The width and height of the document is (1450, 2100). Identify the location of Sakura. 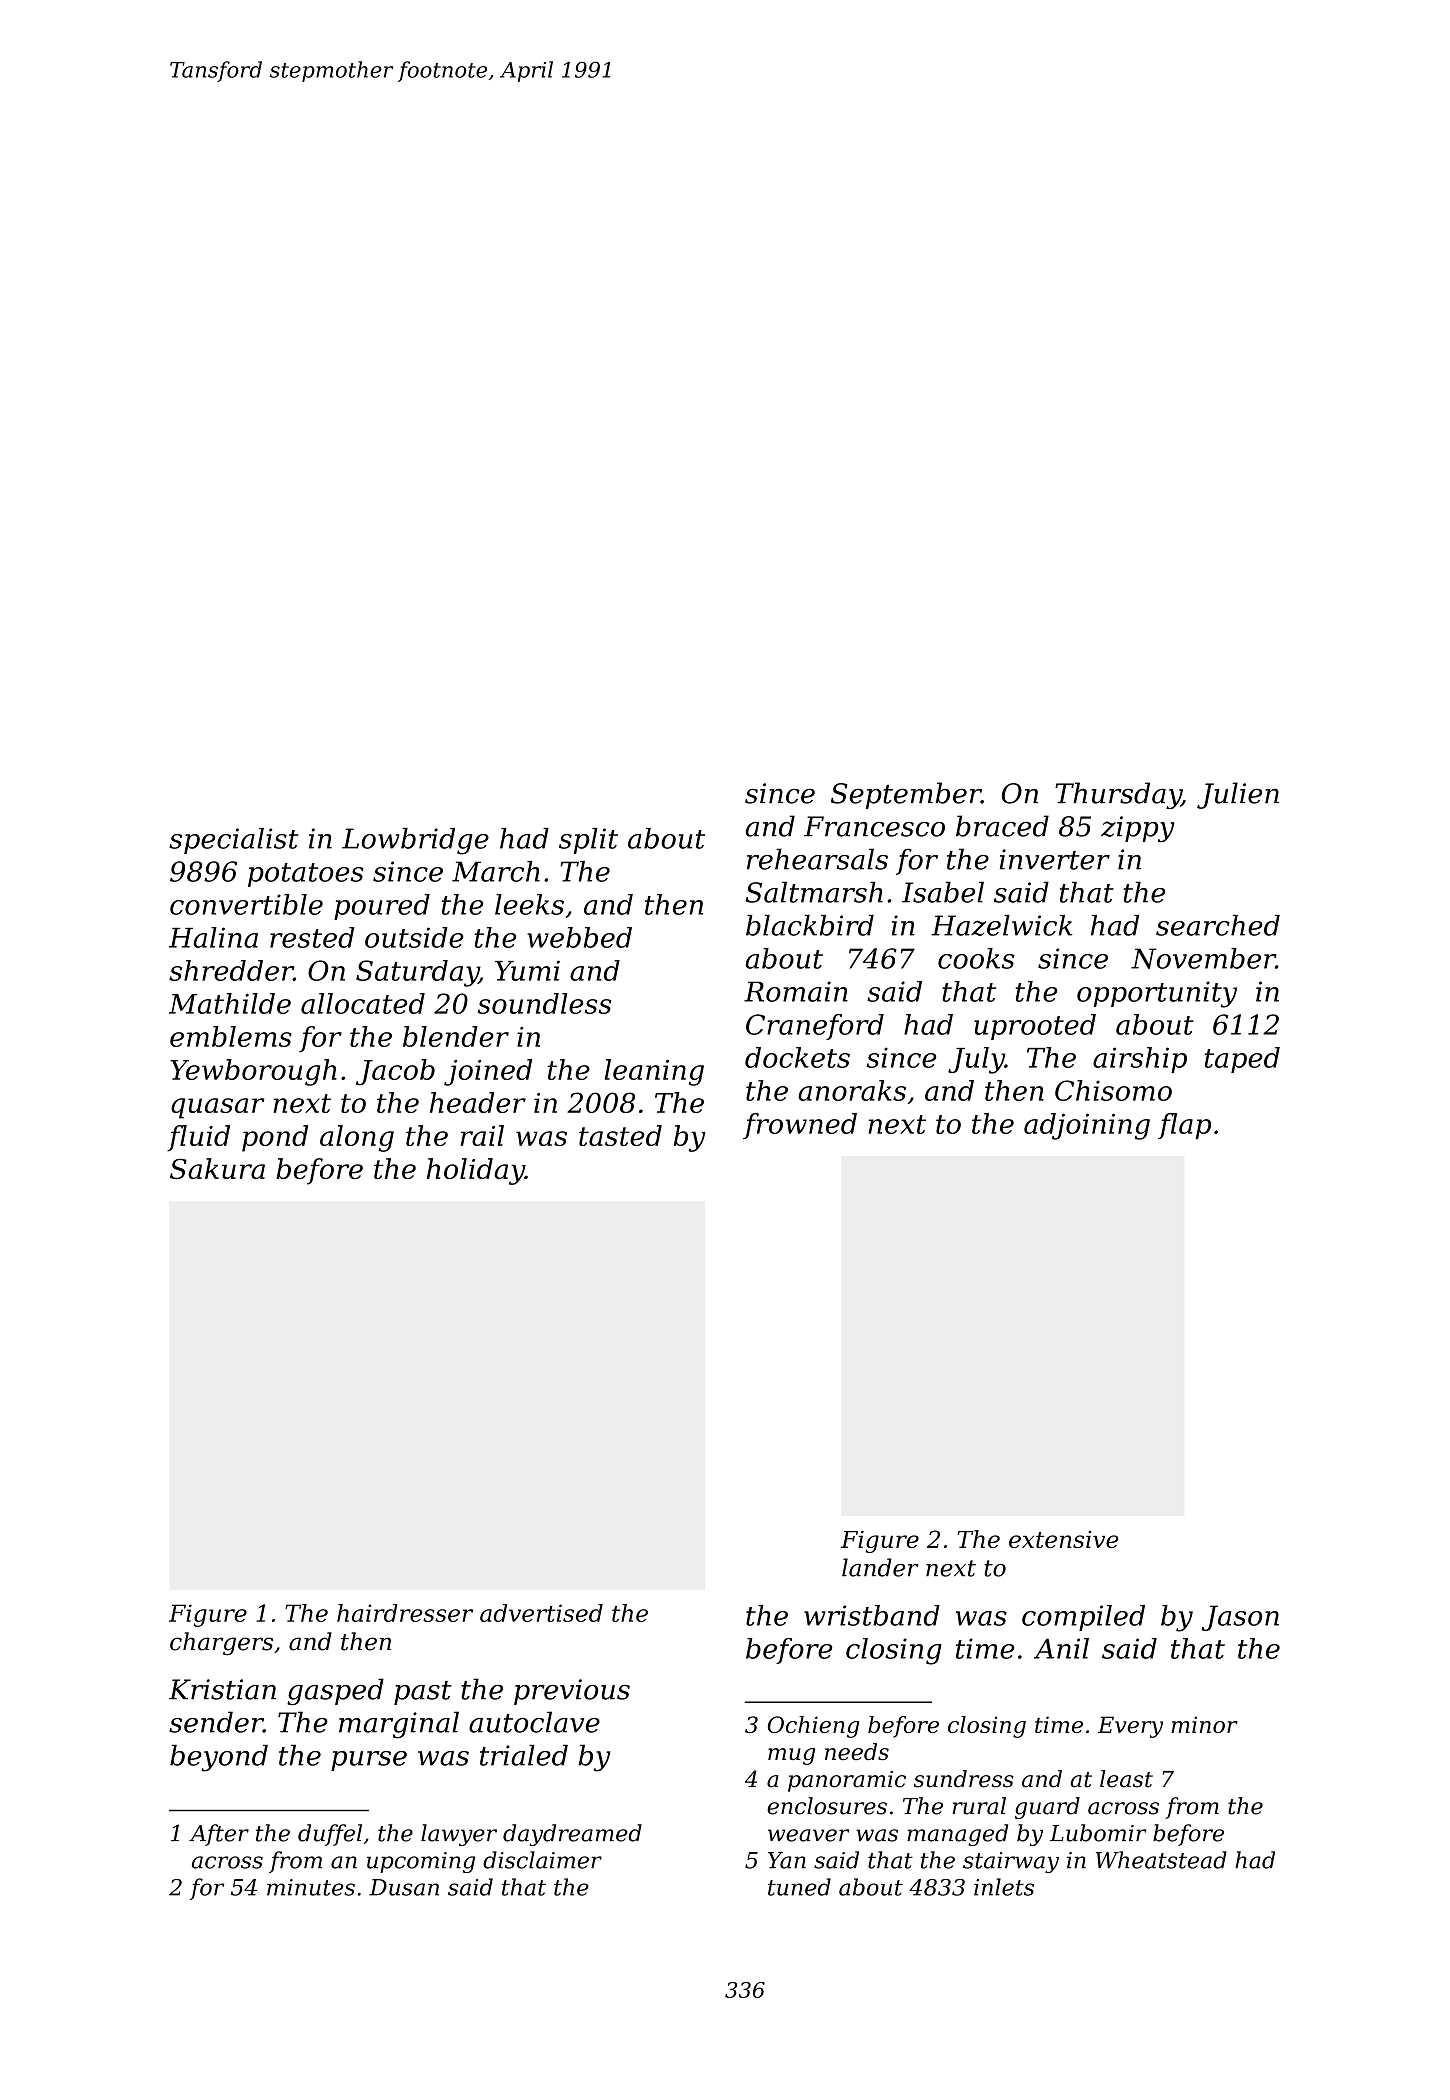
(217, 1168).
